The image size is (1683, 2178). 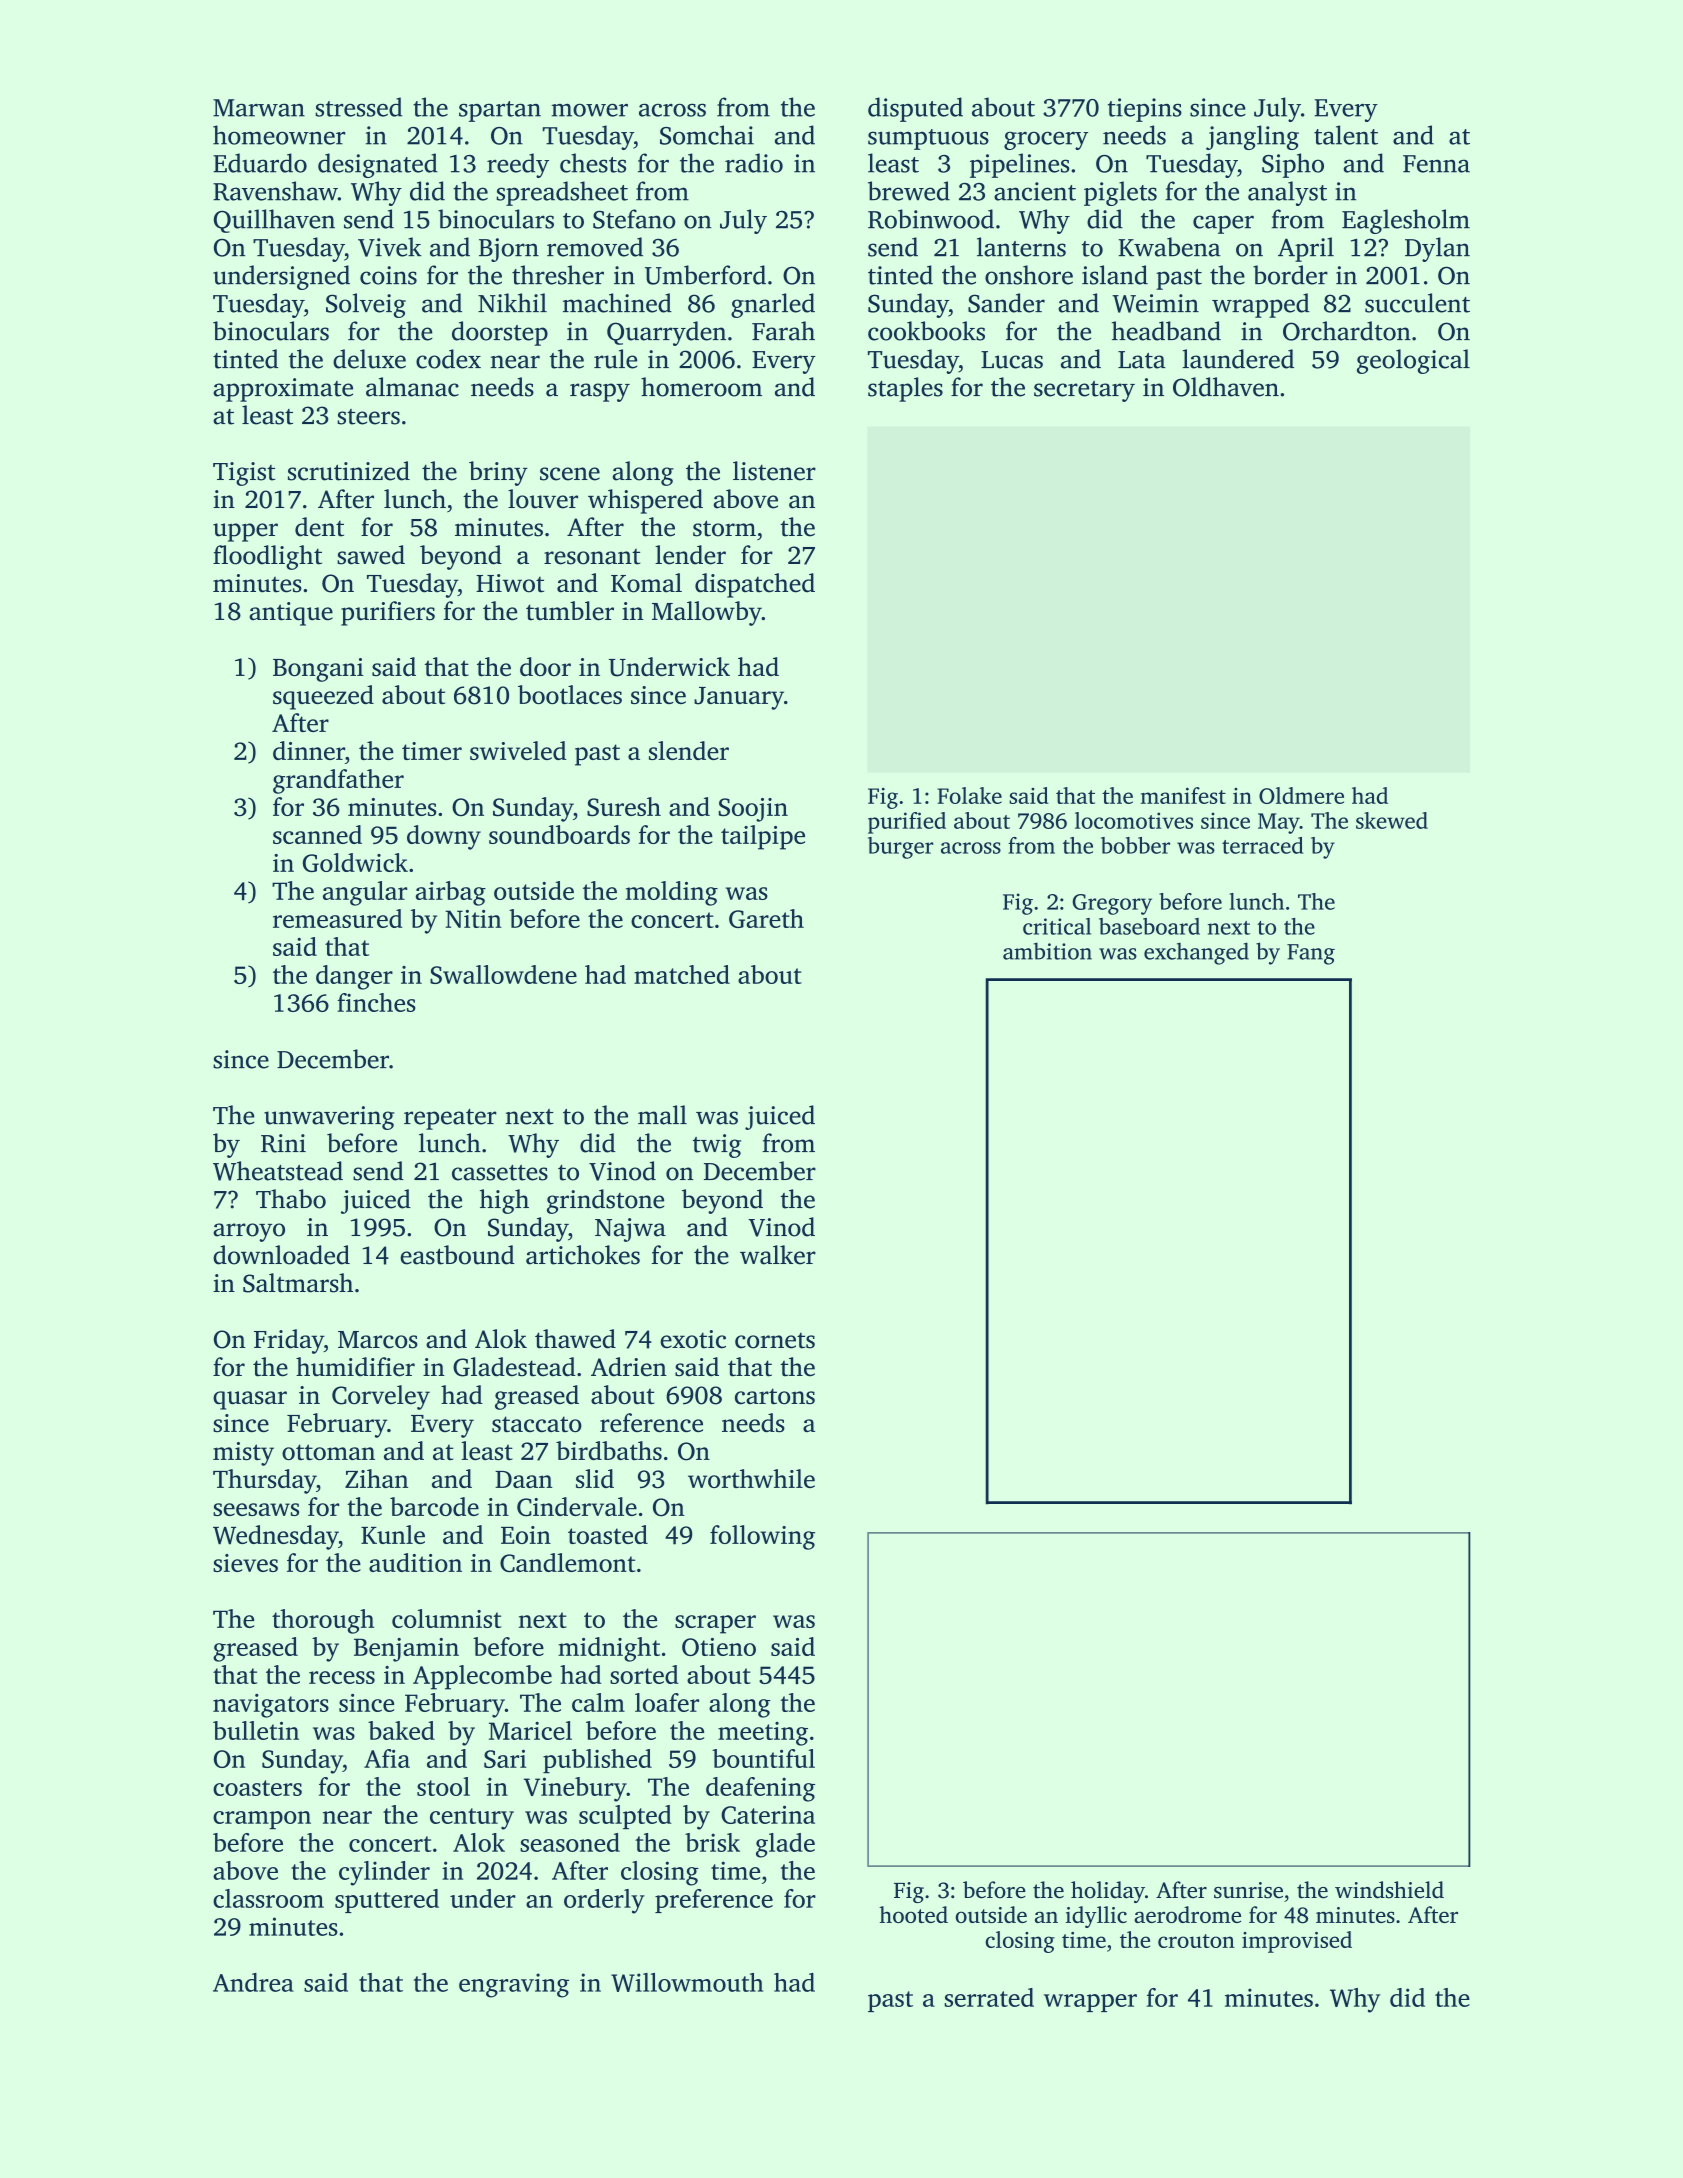 I want to click on brewed, so click(x=909, y=191).
